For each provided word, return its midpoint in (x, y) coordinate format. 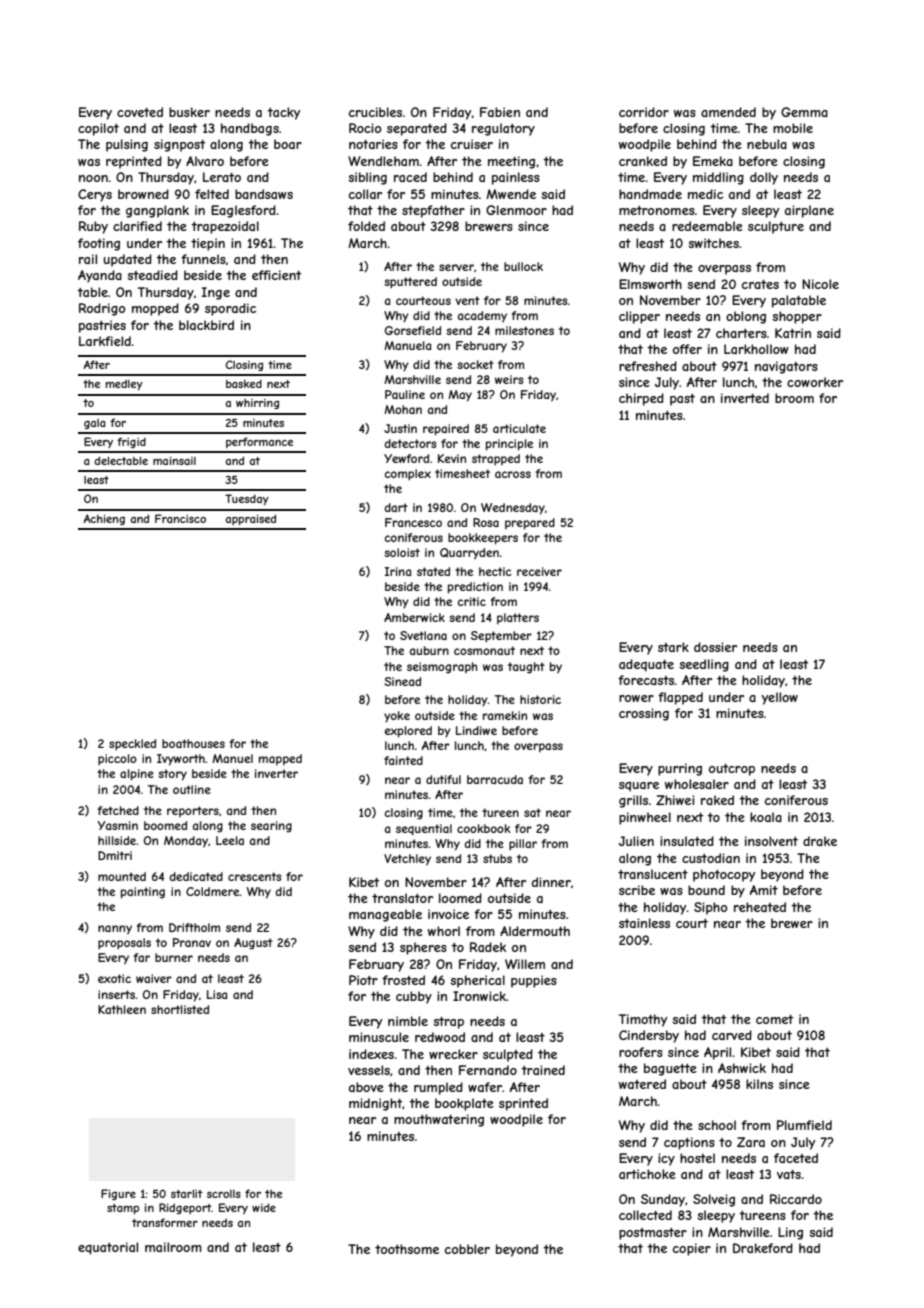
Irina (398, 571)
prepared (530, 524)
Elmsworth (650, 284)
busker (189, 112)
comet (774, 1019)
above (366, 1087)
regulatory (503, 129)
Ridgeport (185, 1208)
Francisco (180, 518)
